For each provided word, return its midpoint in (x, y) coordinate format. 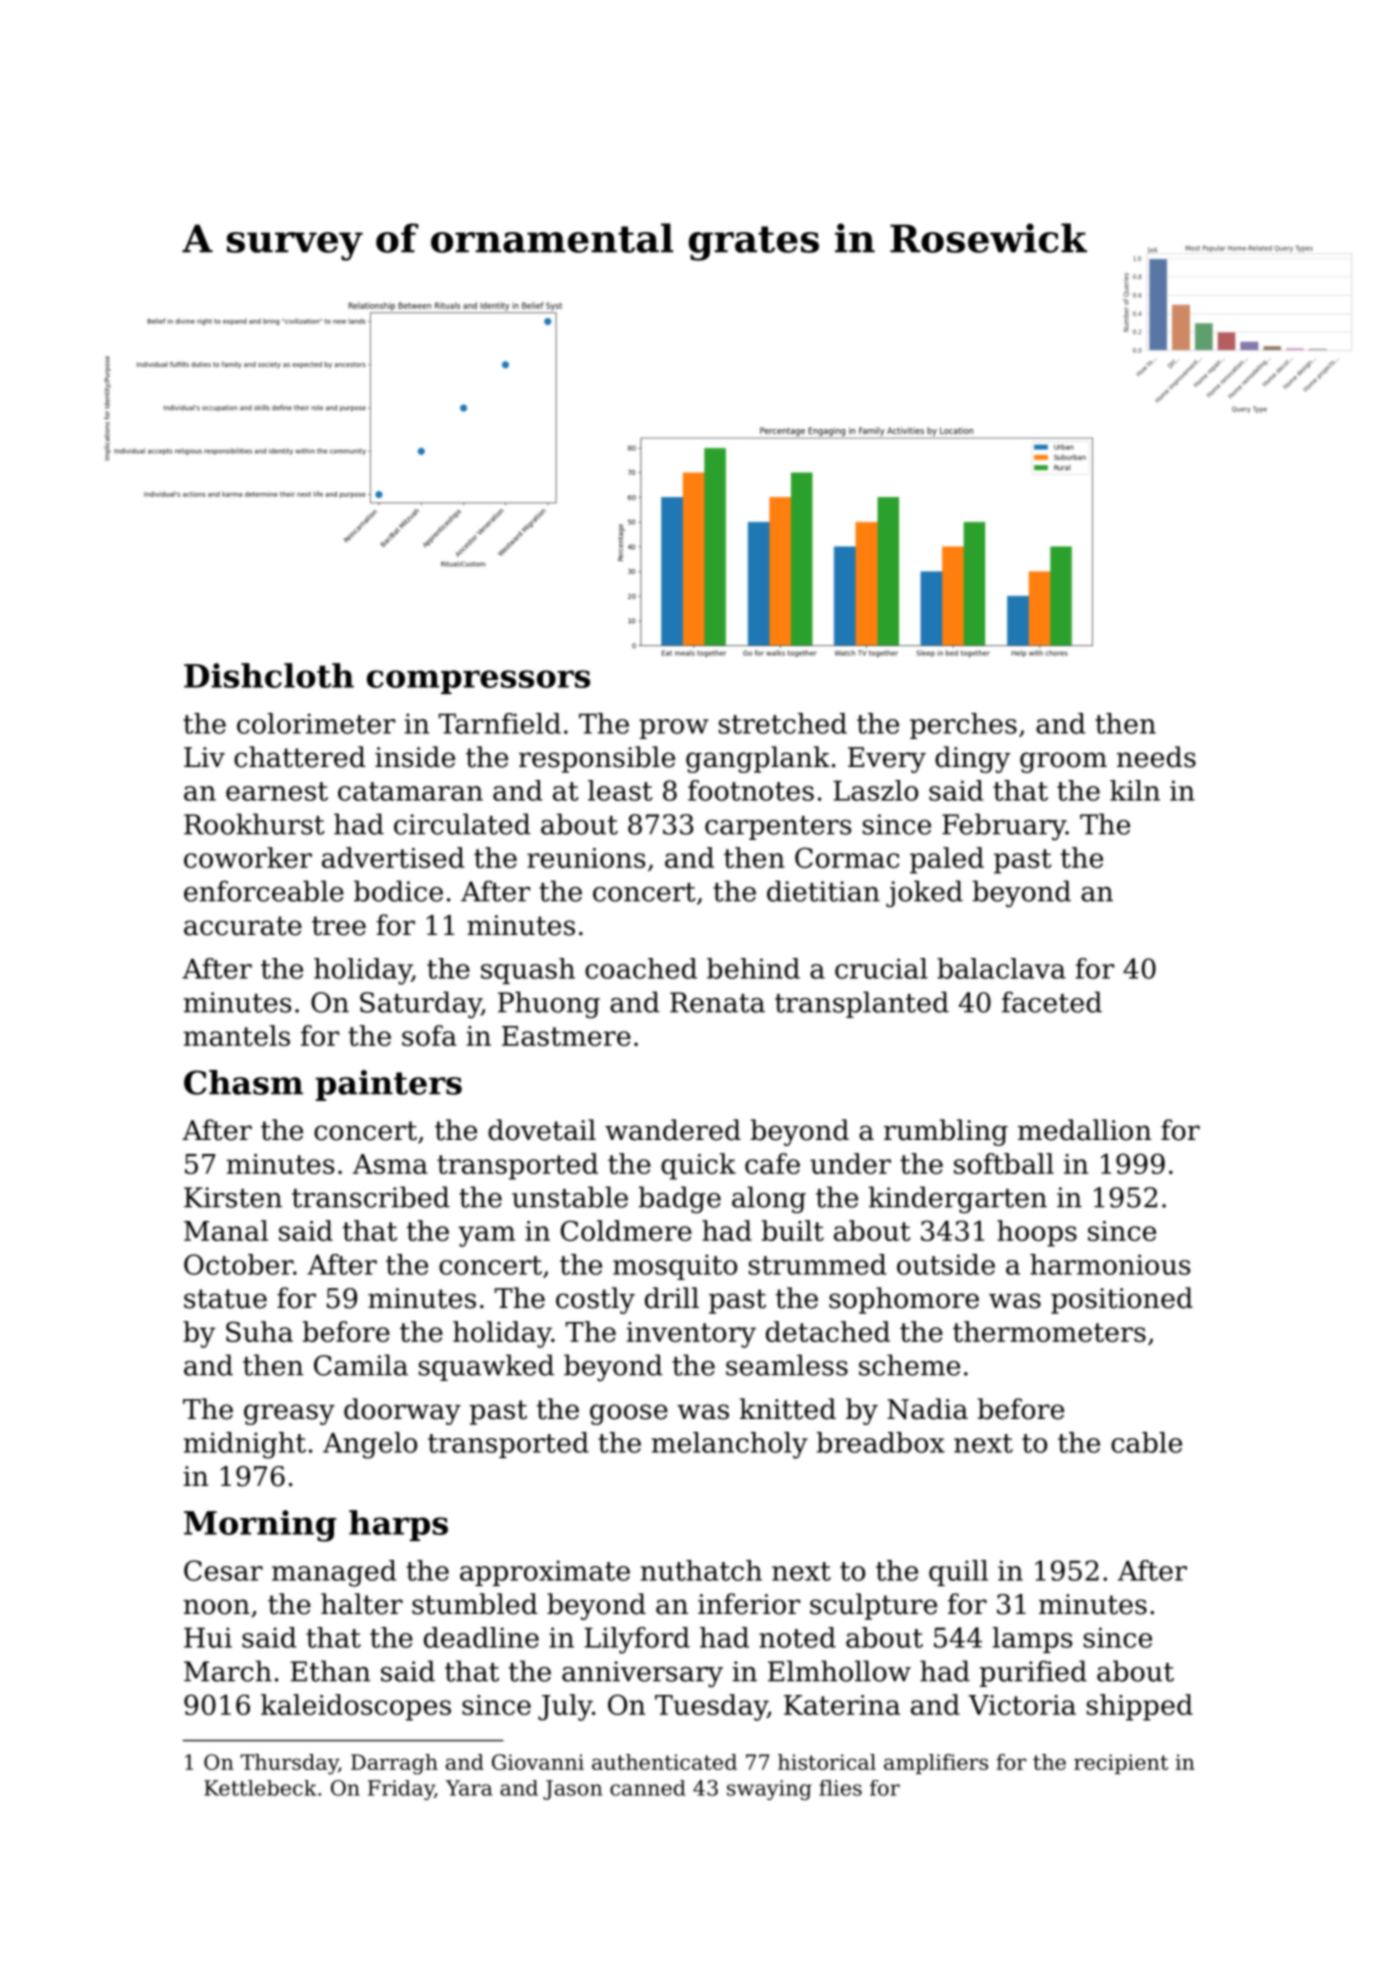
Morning (260, 1526)
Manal (226, 1230)
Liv (204, 757)
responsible (597, 759)
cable (1146, 1442)
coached (641, 968)
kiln (1135, 790)
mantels (236, 1035)
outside (946, 1264)
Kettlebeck (260, 1788)
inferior (749, 1604)
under (850, 1163)
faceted (1052, 1002)
